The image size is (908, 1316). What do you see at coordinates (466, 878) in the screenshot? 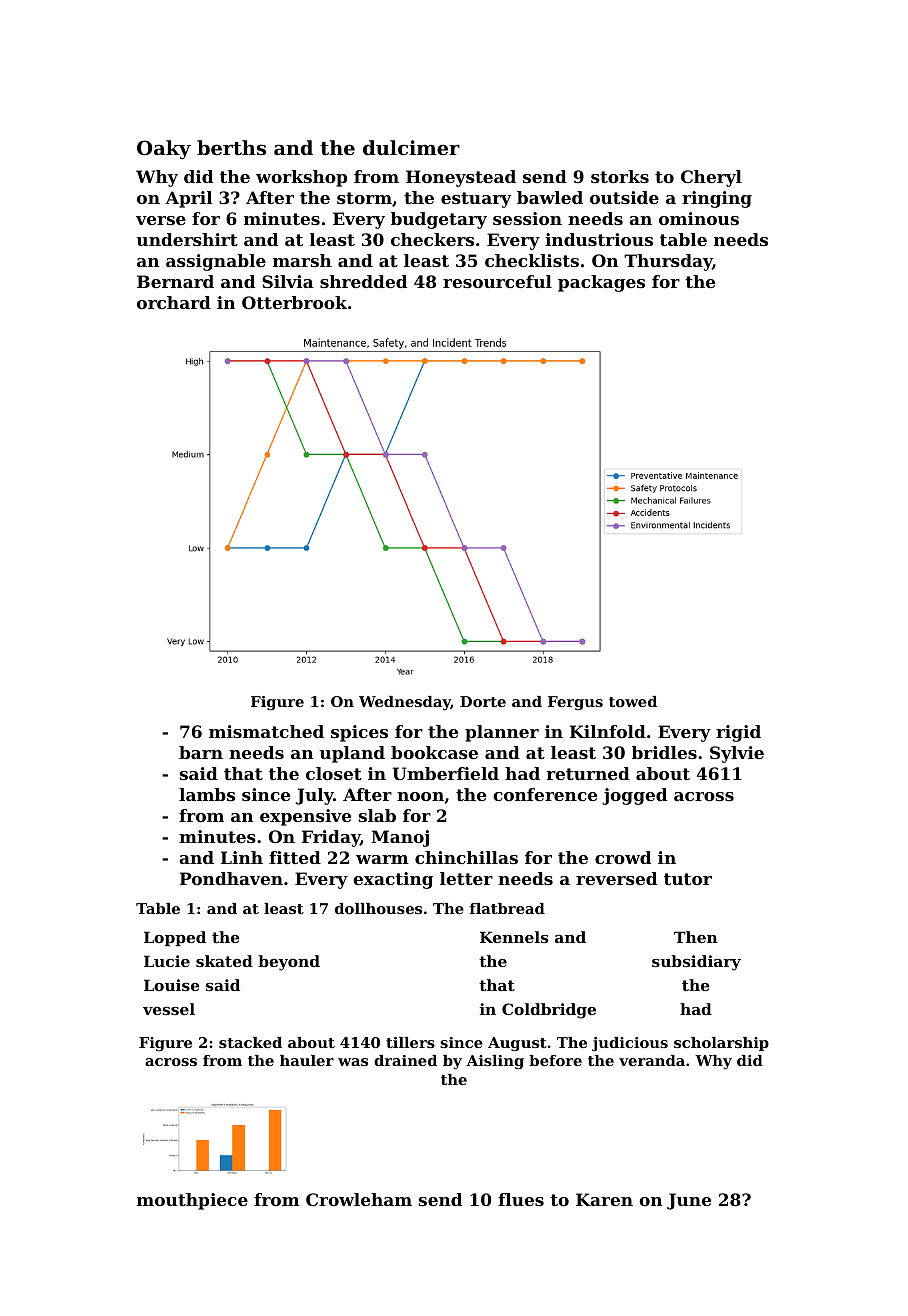
I see `letter` at bounding box center [466, 878].
